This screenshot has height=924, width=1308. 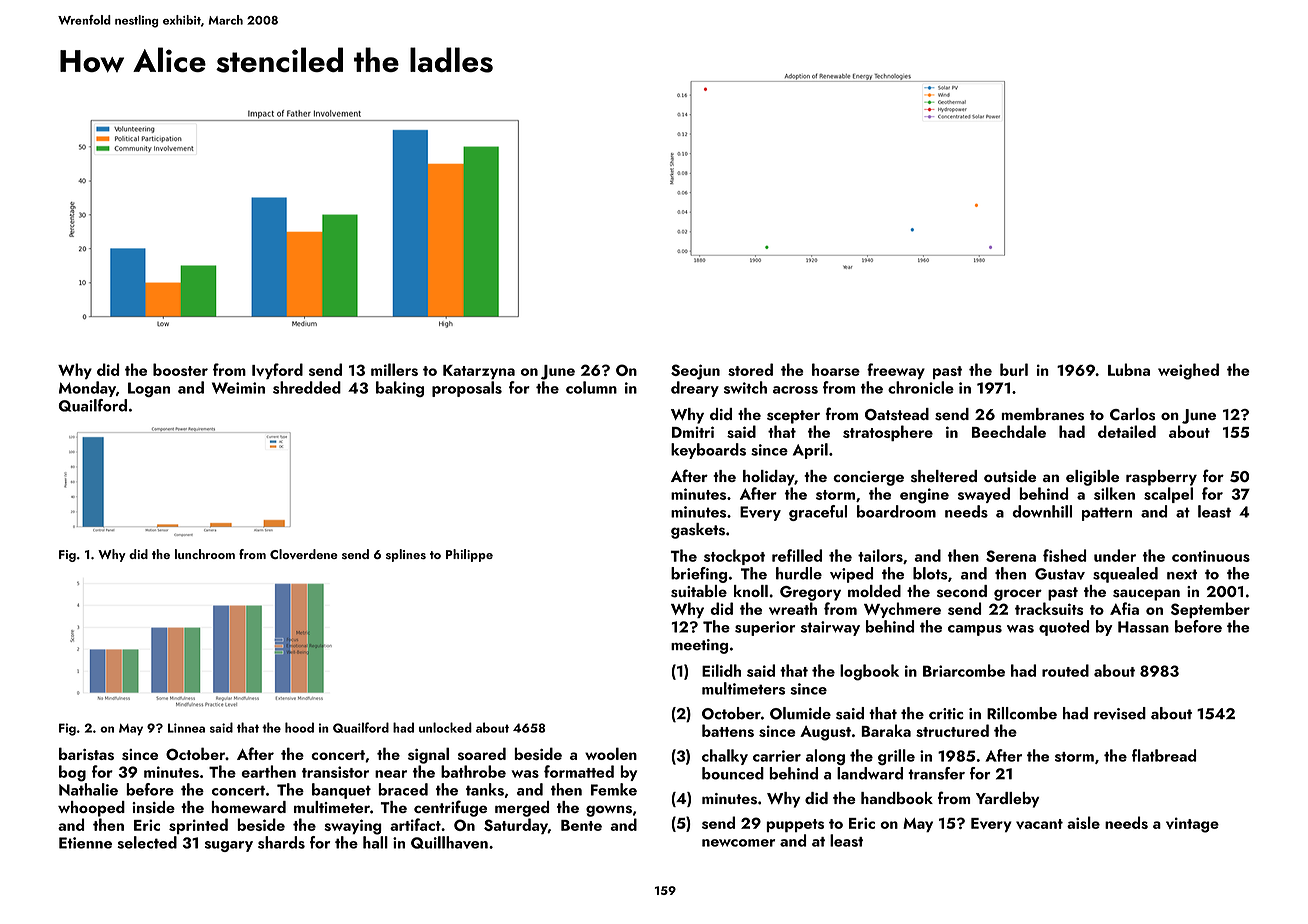 I want to click on stored, so click(x=750, y=369).
